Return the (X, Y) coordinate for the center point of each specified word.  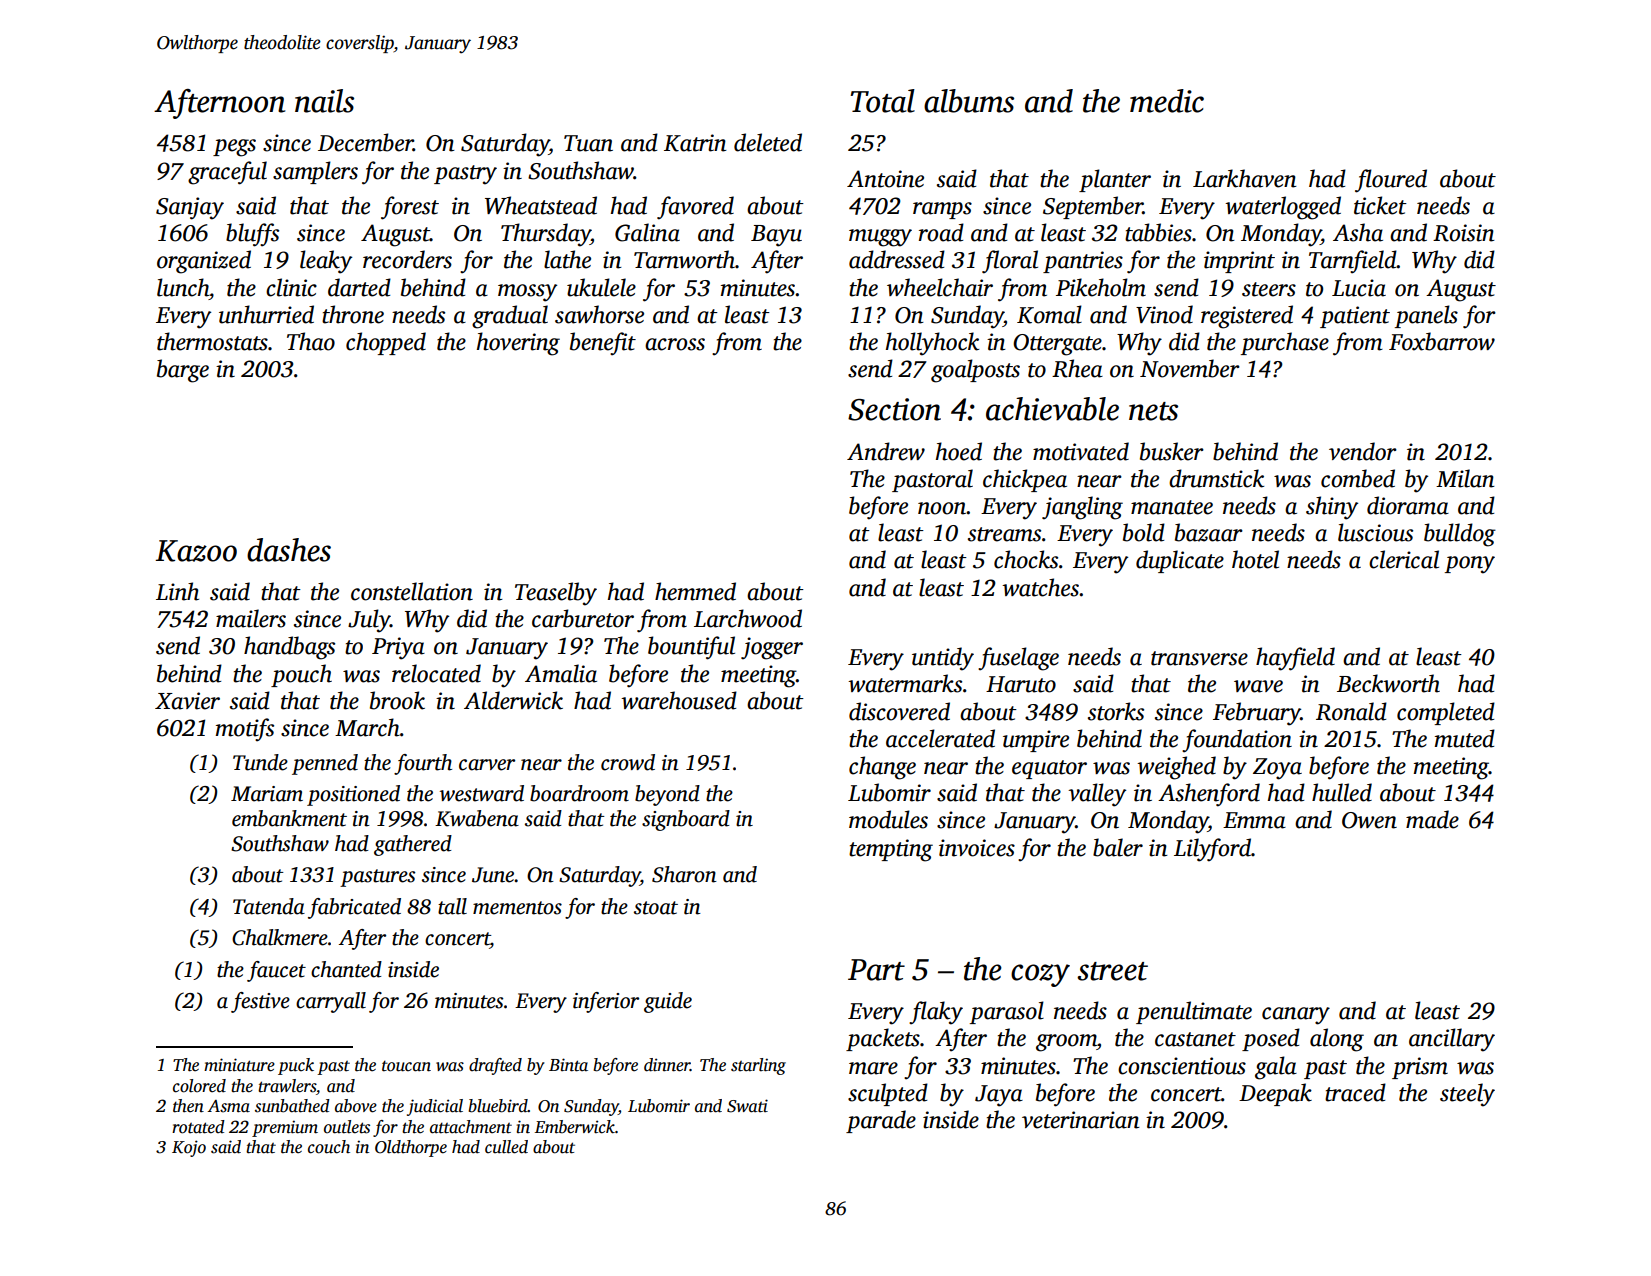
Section (894, 409)
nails (324, 101)
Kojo (189, 1148)
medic (1167, 101)
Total (882, 101)
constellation (412, 591)
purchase (1285, 343)
